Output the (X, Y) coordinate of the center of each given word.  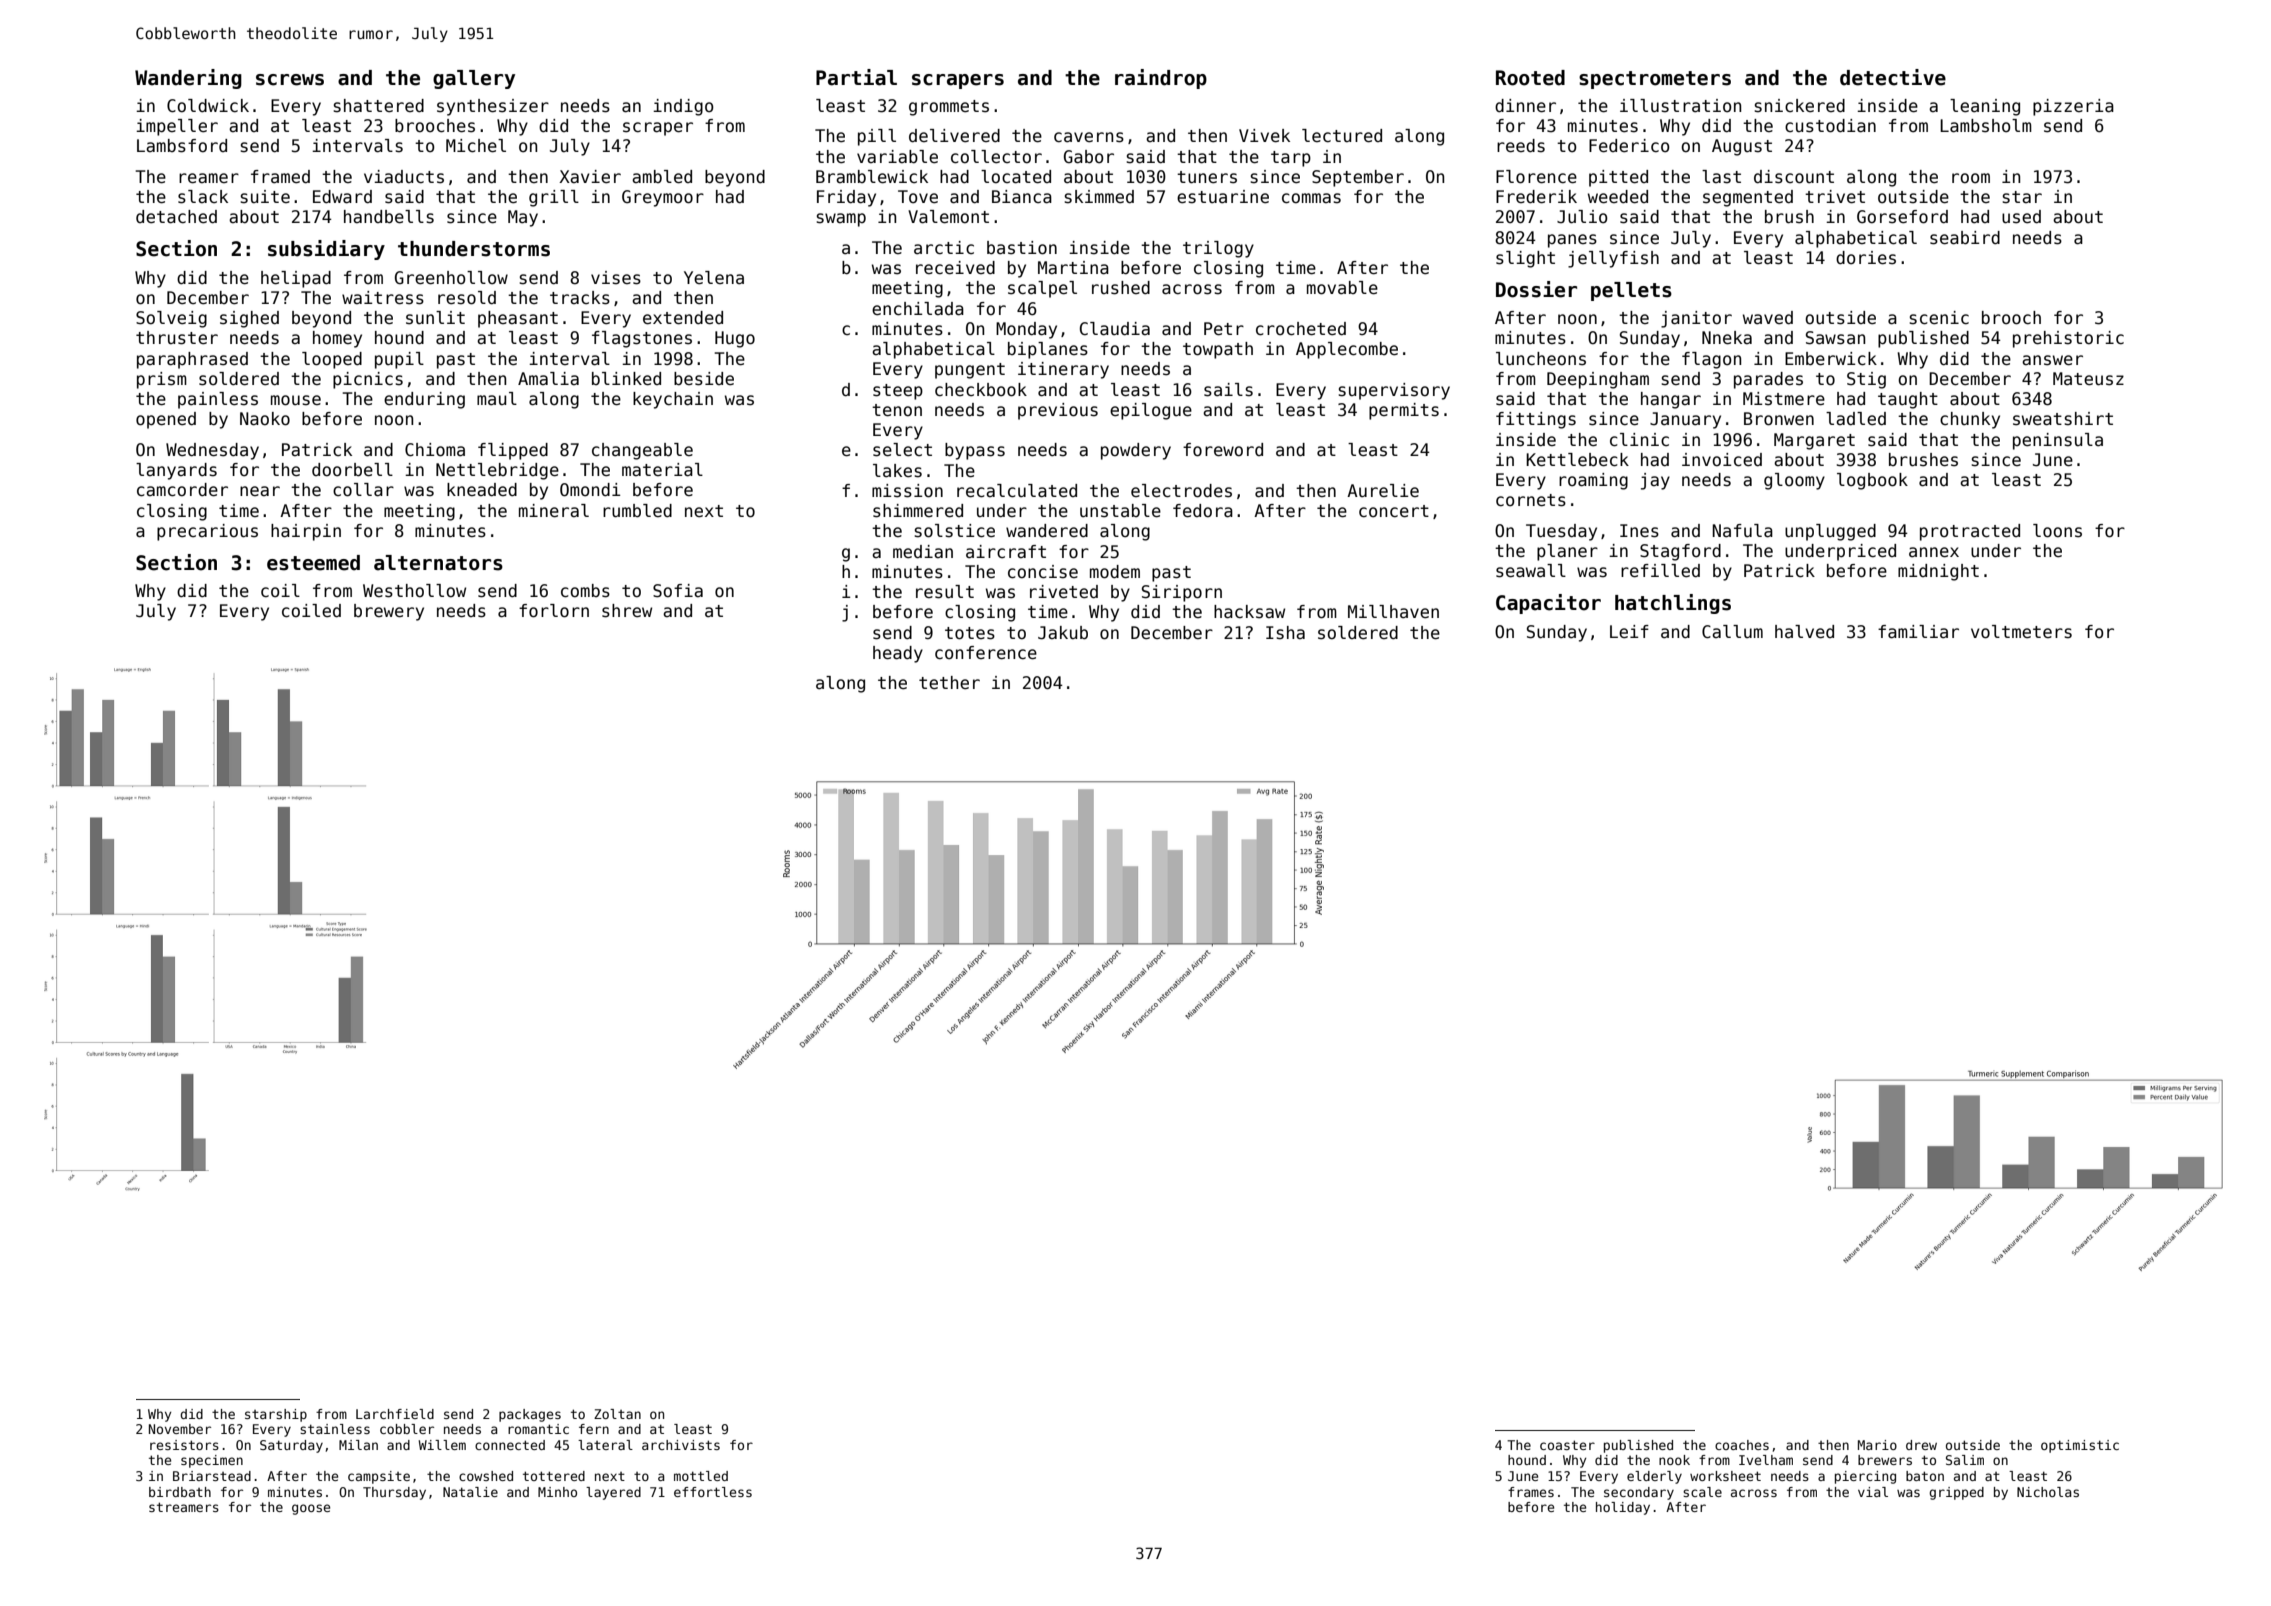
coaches (1742, 1445)
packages (530, 1415)
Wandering (188, 79)
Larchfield (395, 1414)
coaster (1567, 1445)
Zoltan (617, 1414)
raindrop (1161, 79)
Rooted (1530, 78)
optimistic (2080, 1446)
